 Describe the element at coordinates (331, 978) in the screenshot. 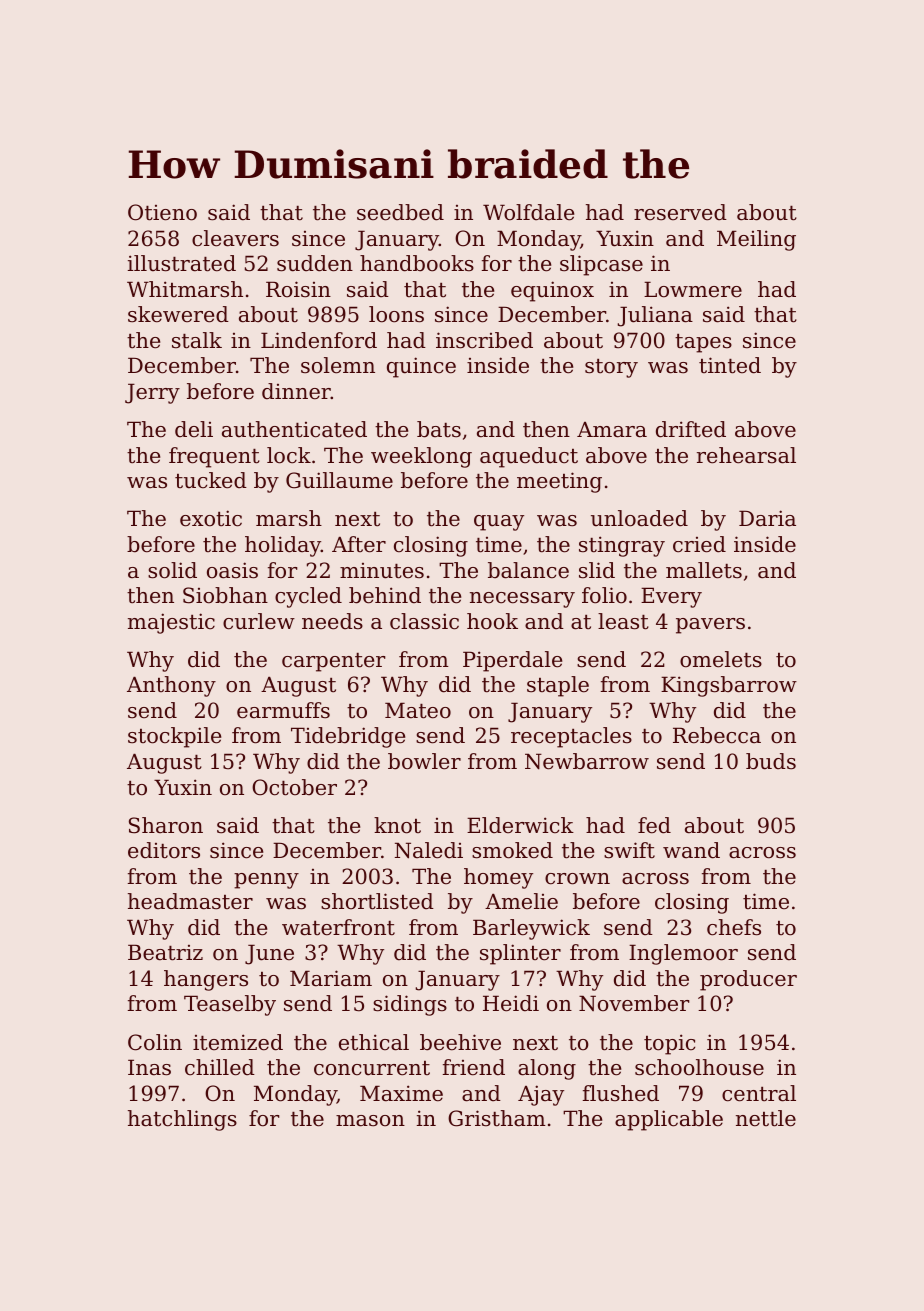

I see `Mariam` at that location.
